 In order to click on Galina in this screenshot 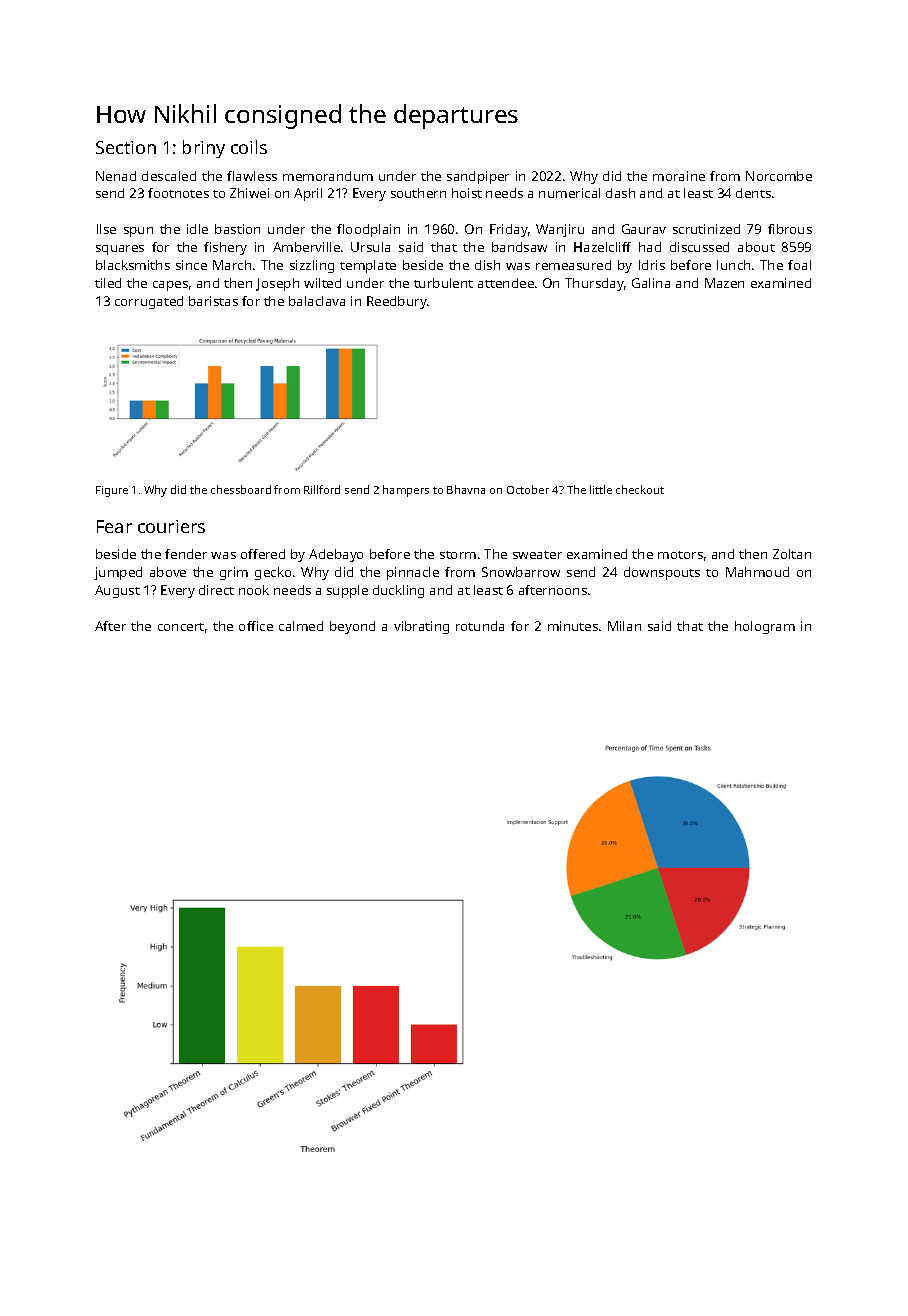, I will do `click(651, 283)`.
